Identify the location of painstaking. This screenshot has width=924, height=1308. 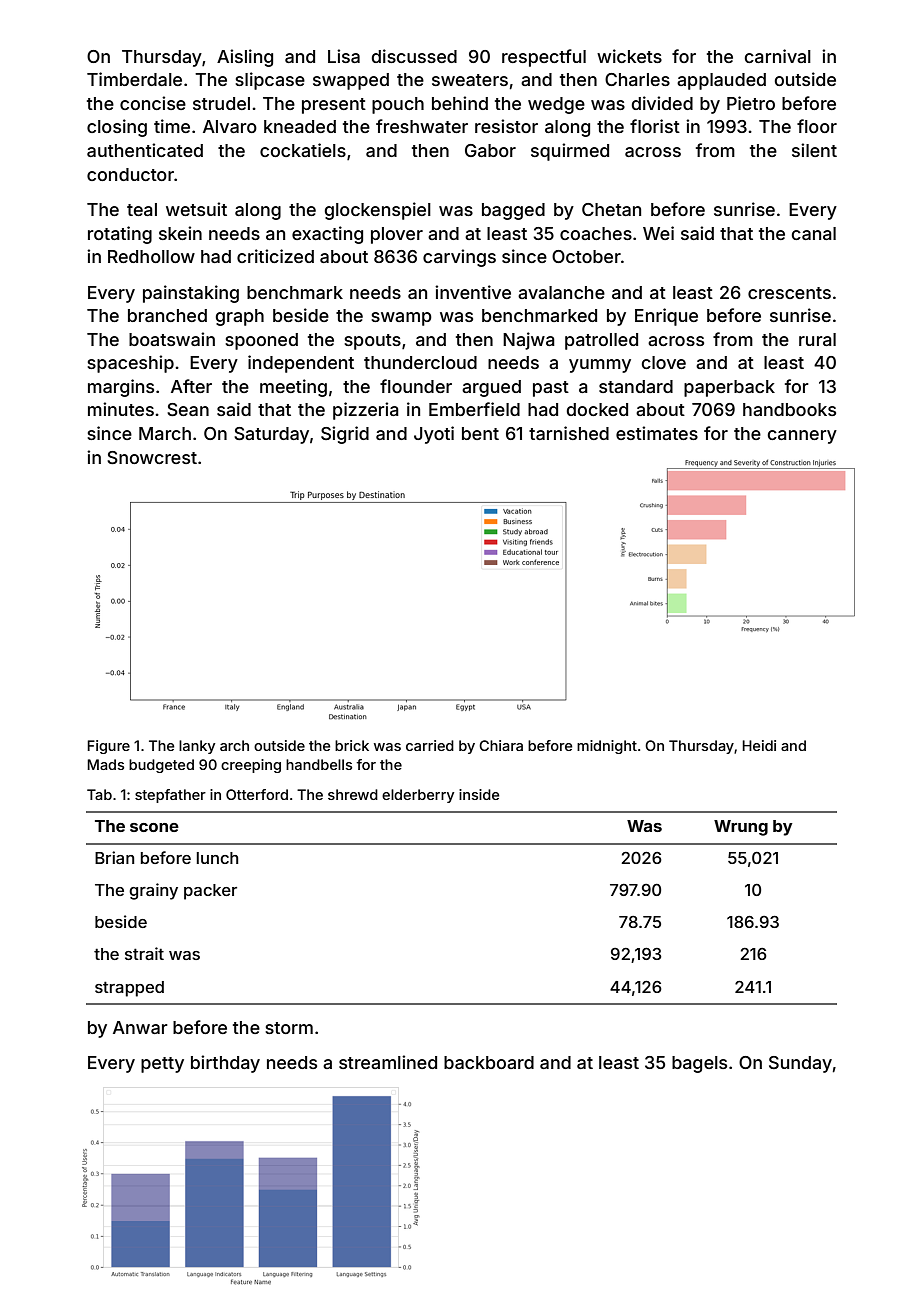
(191, 294).
